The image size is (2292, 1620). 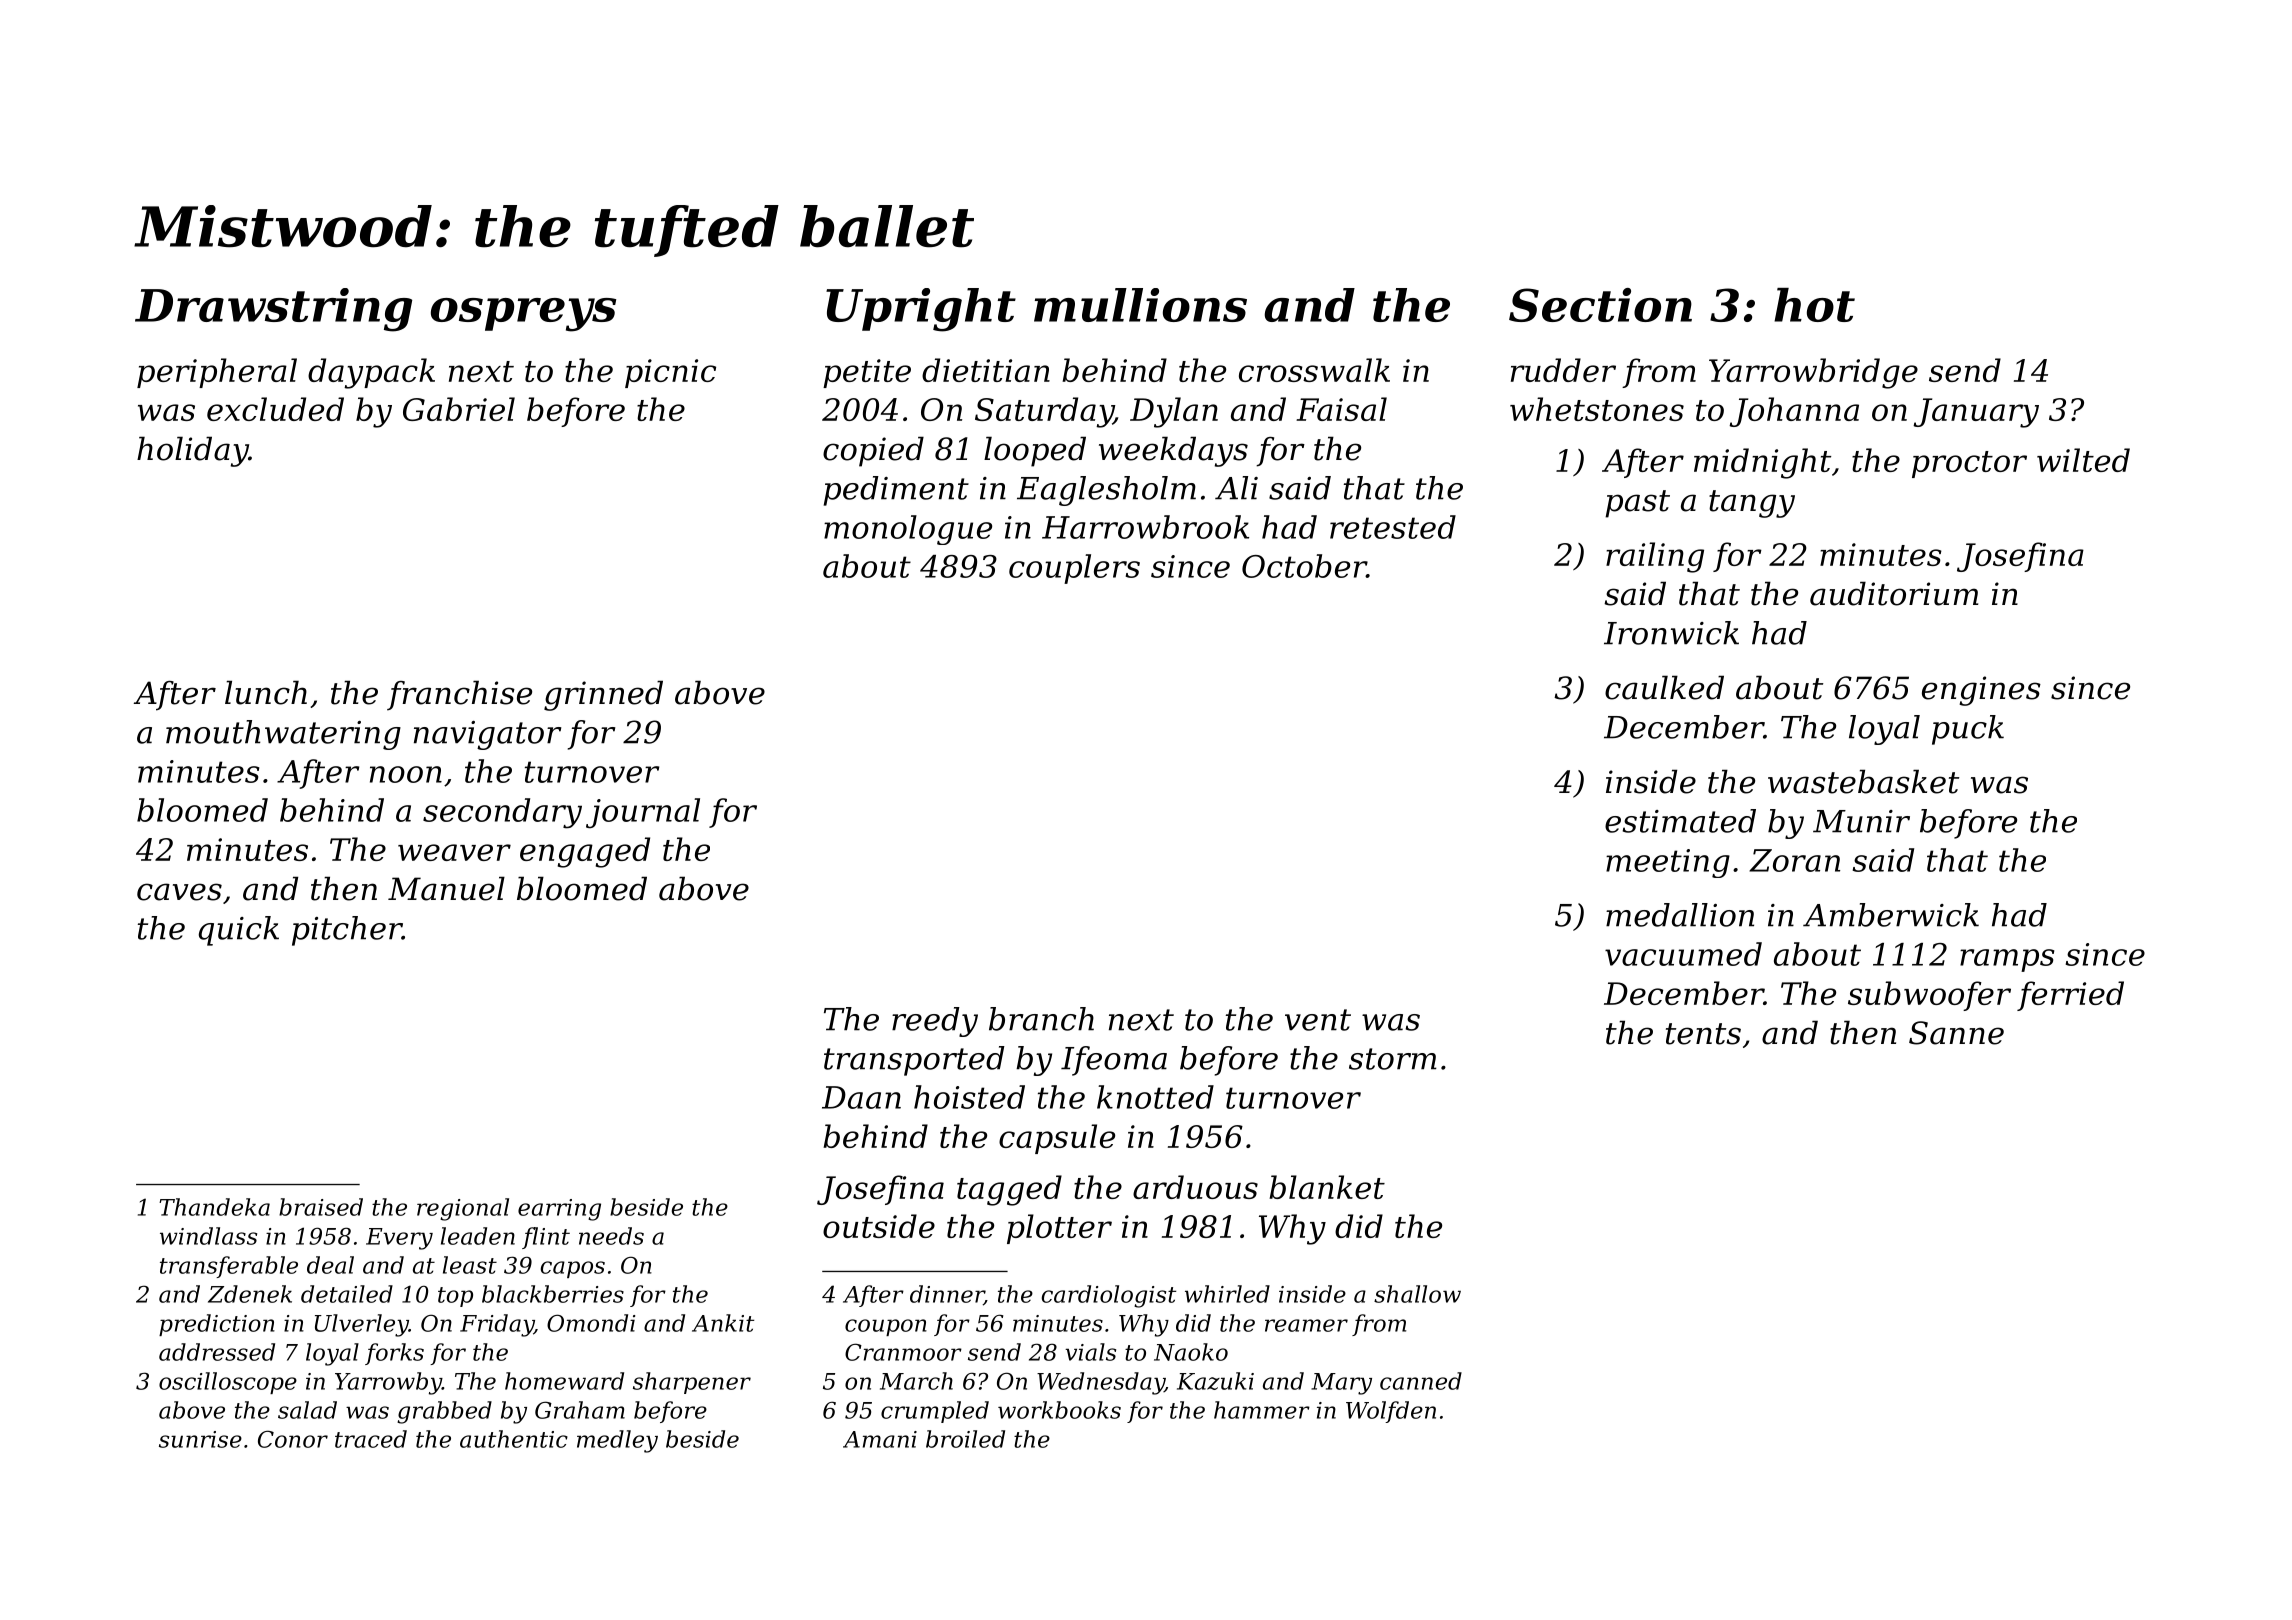 I want to click on broiled, so click(x=965, y=1439).
